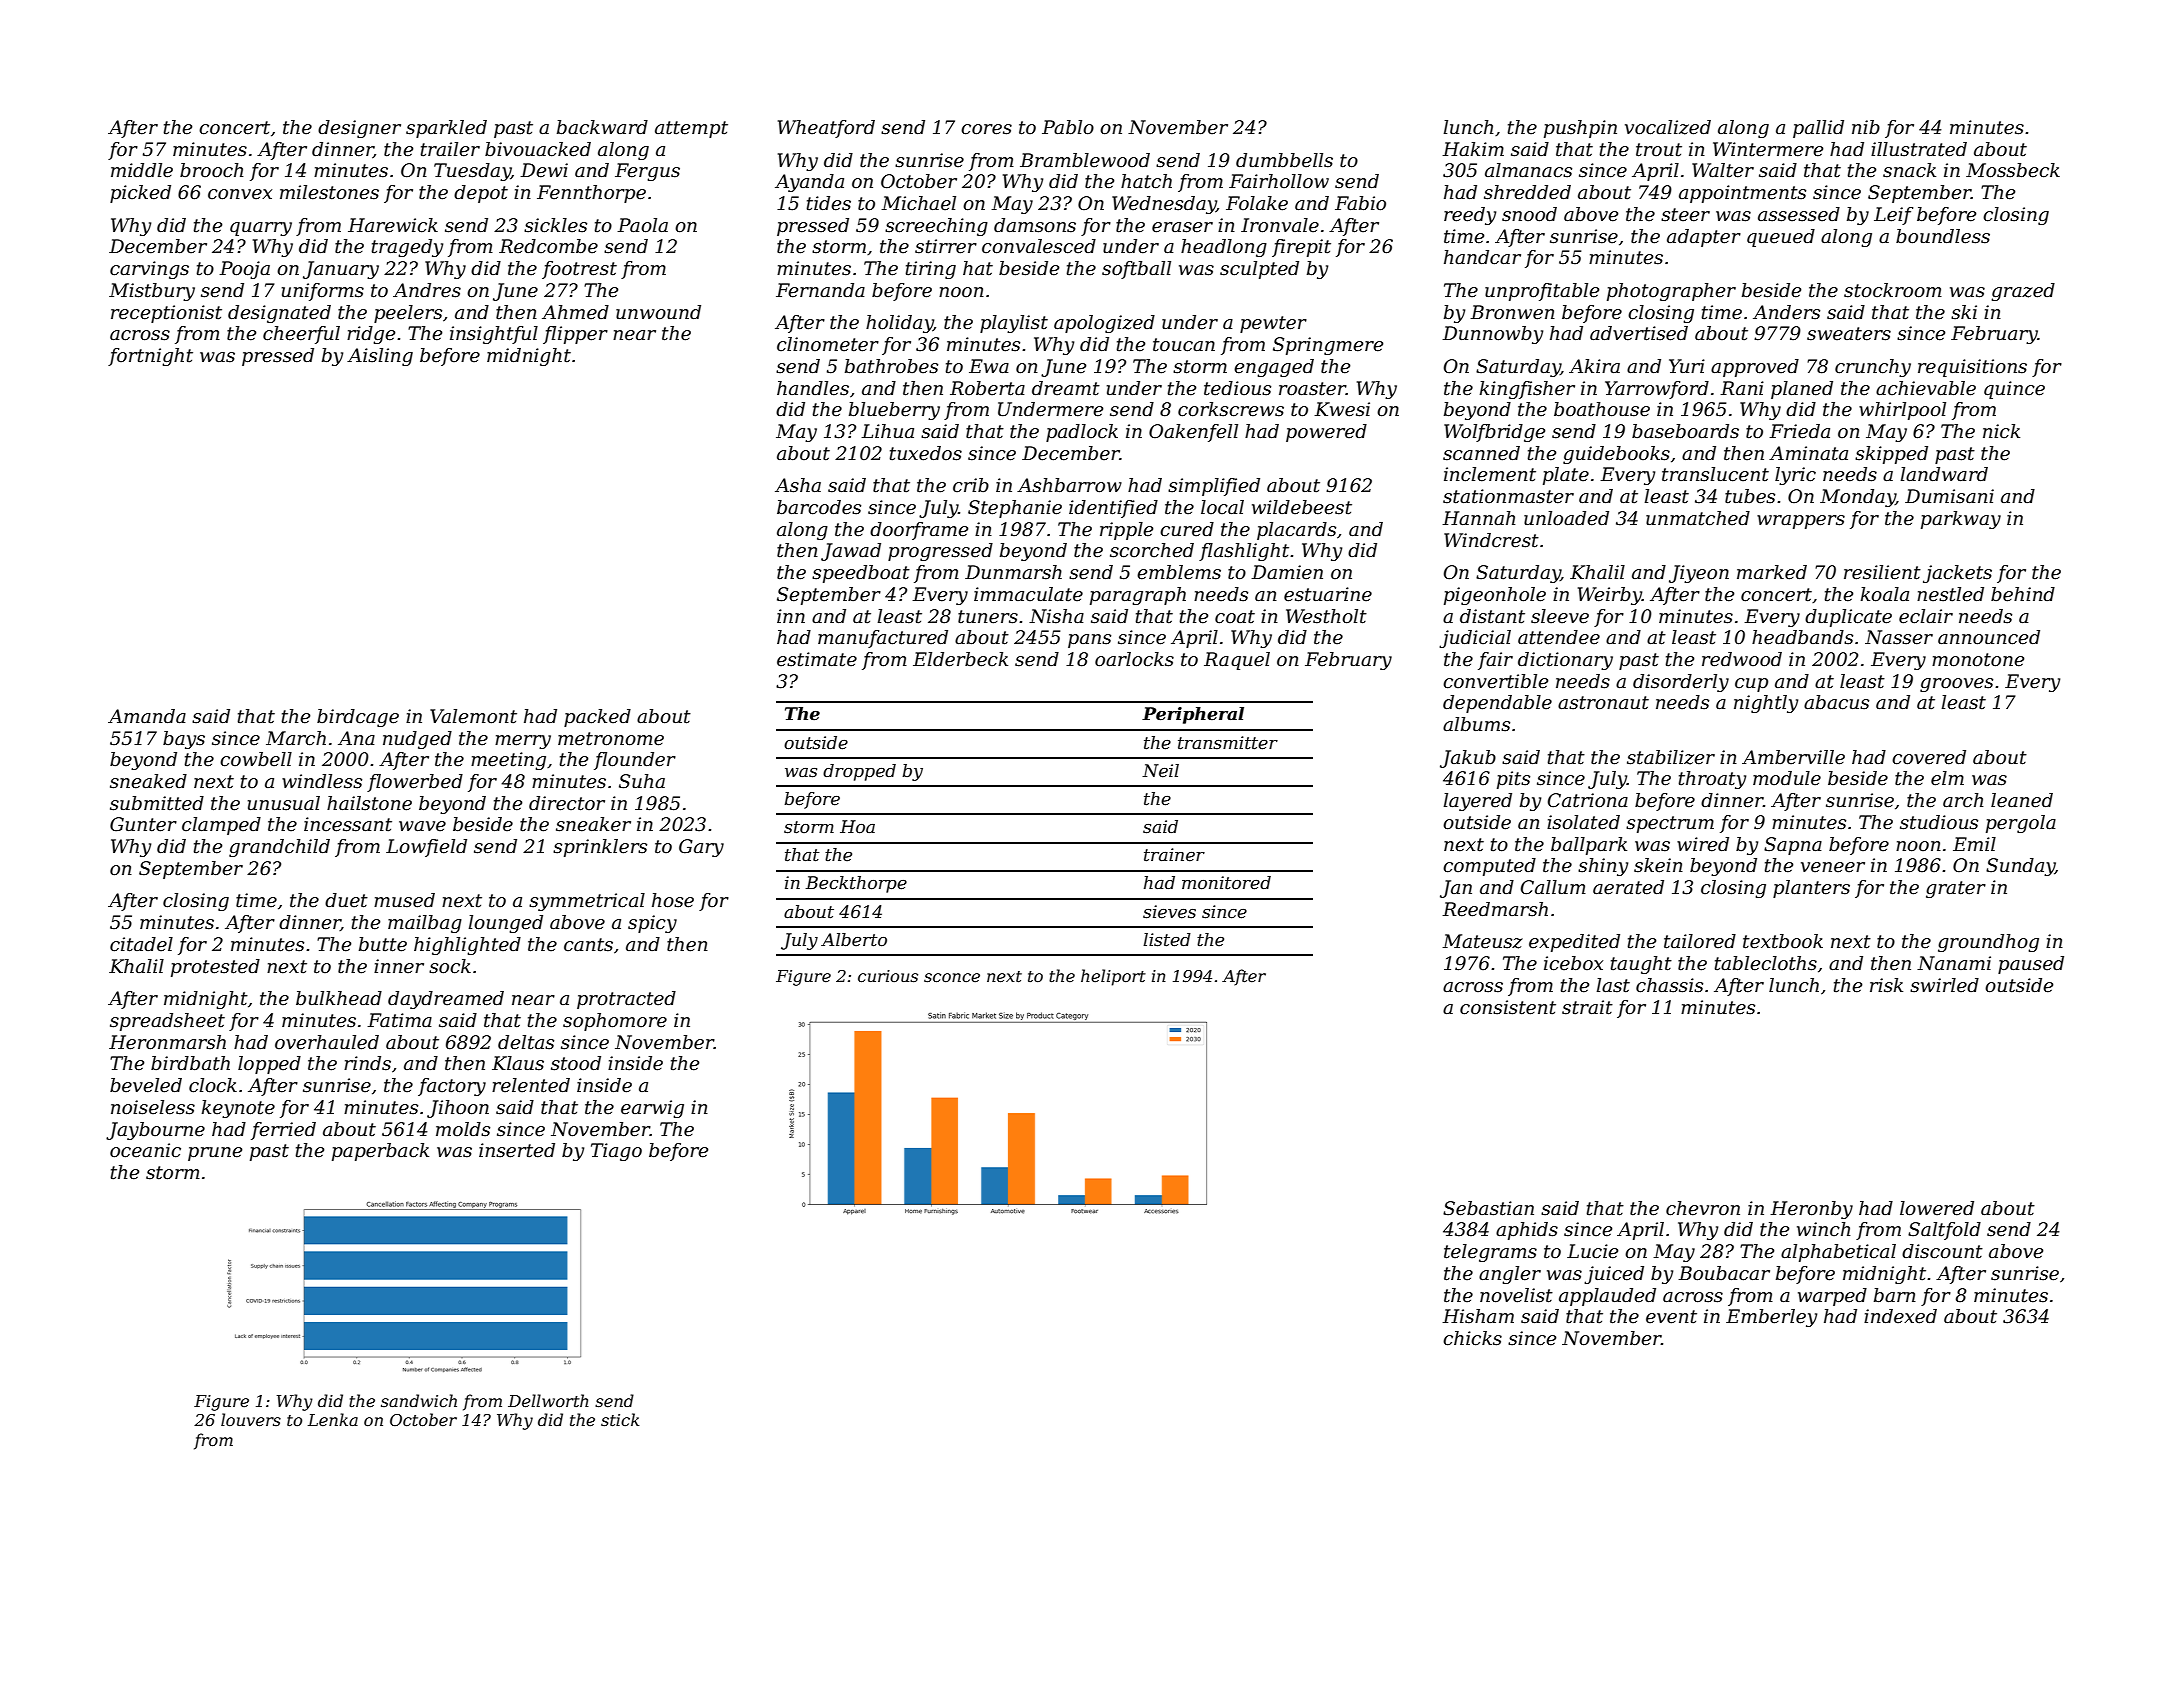  I want to click on chicks, so click(1472, 1338).
